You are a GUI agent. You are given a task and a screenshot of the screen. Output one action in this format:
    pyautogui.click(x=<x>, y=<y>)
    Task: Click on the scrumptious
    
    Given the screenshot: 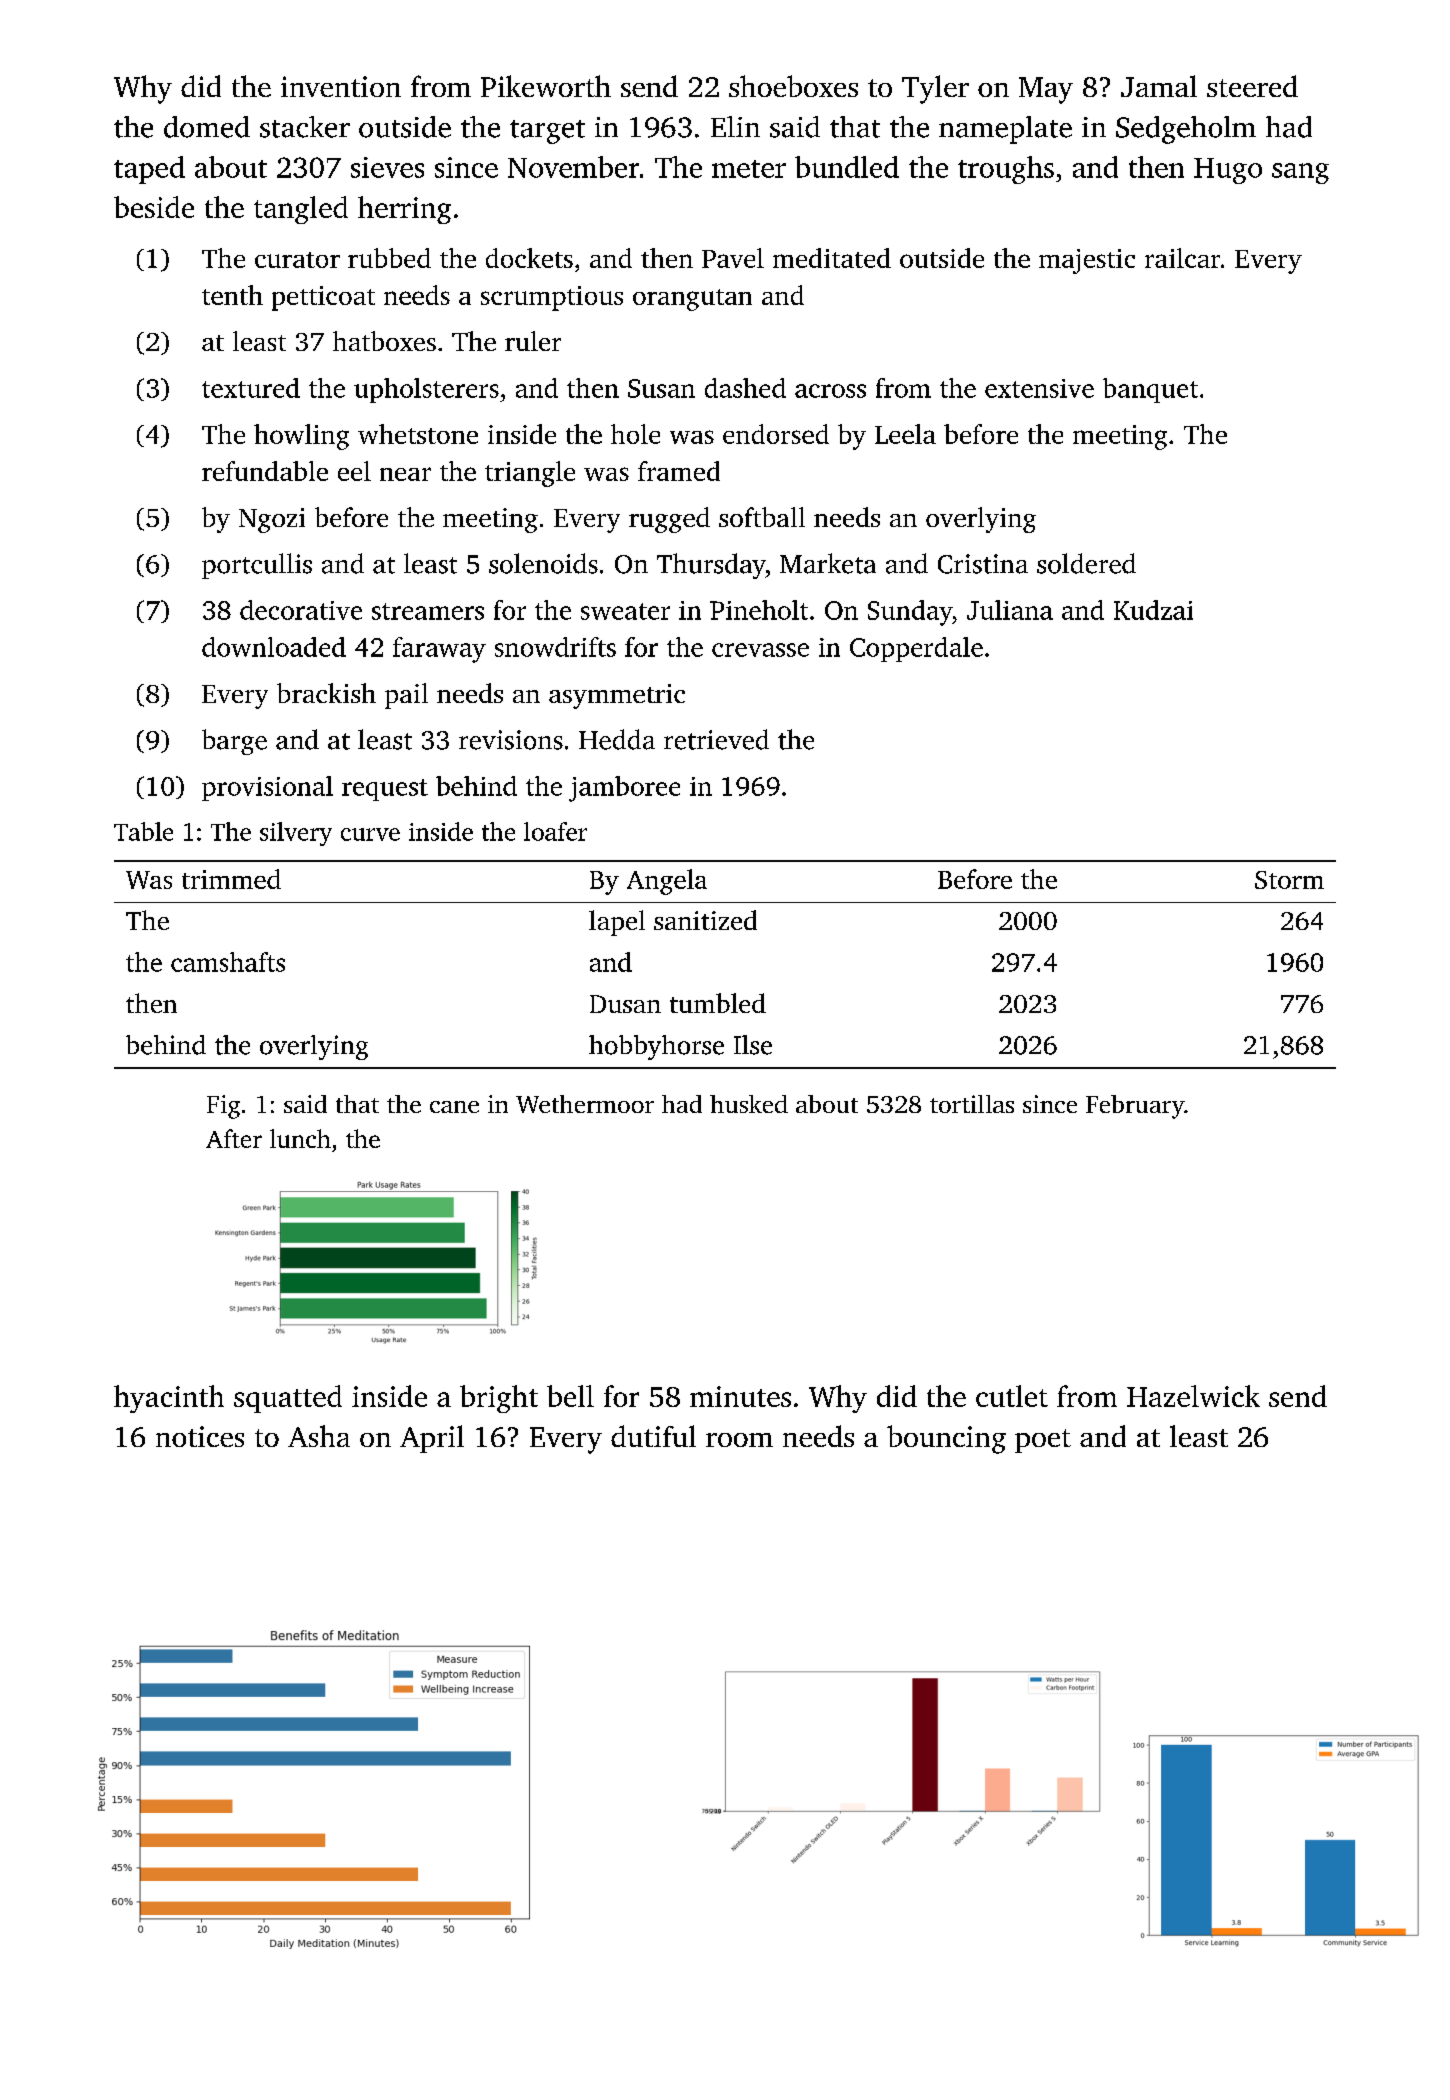 What is the action you would take?
    pyautogui.click(x=552, y=298)
